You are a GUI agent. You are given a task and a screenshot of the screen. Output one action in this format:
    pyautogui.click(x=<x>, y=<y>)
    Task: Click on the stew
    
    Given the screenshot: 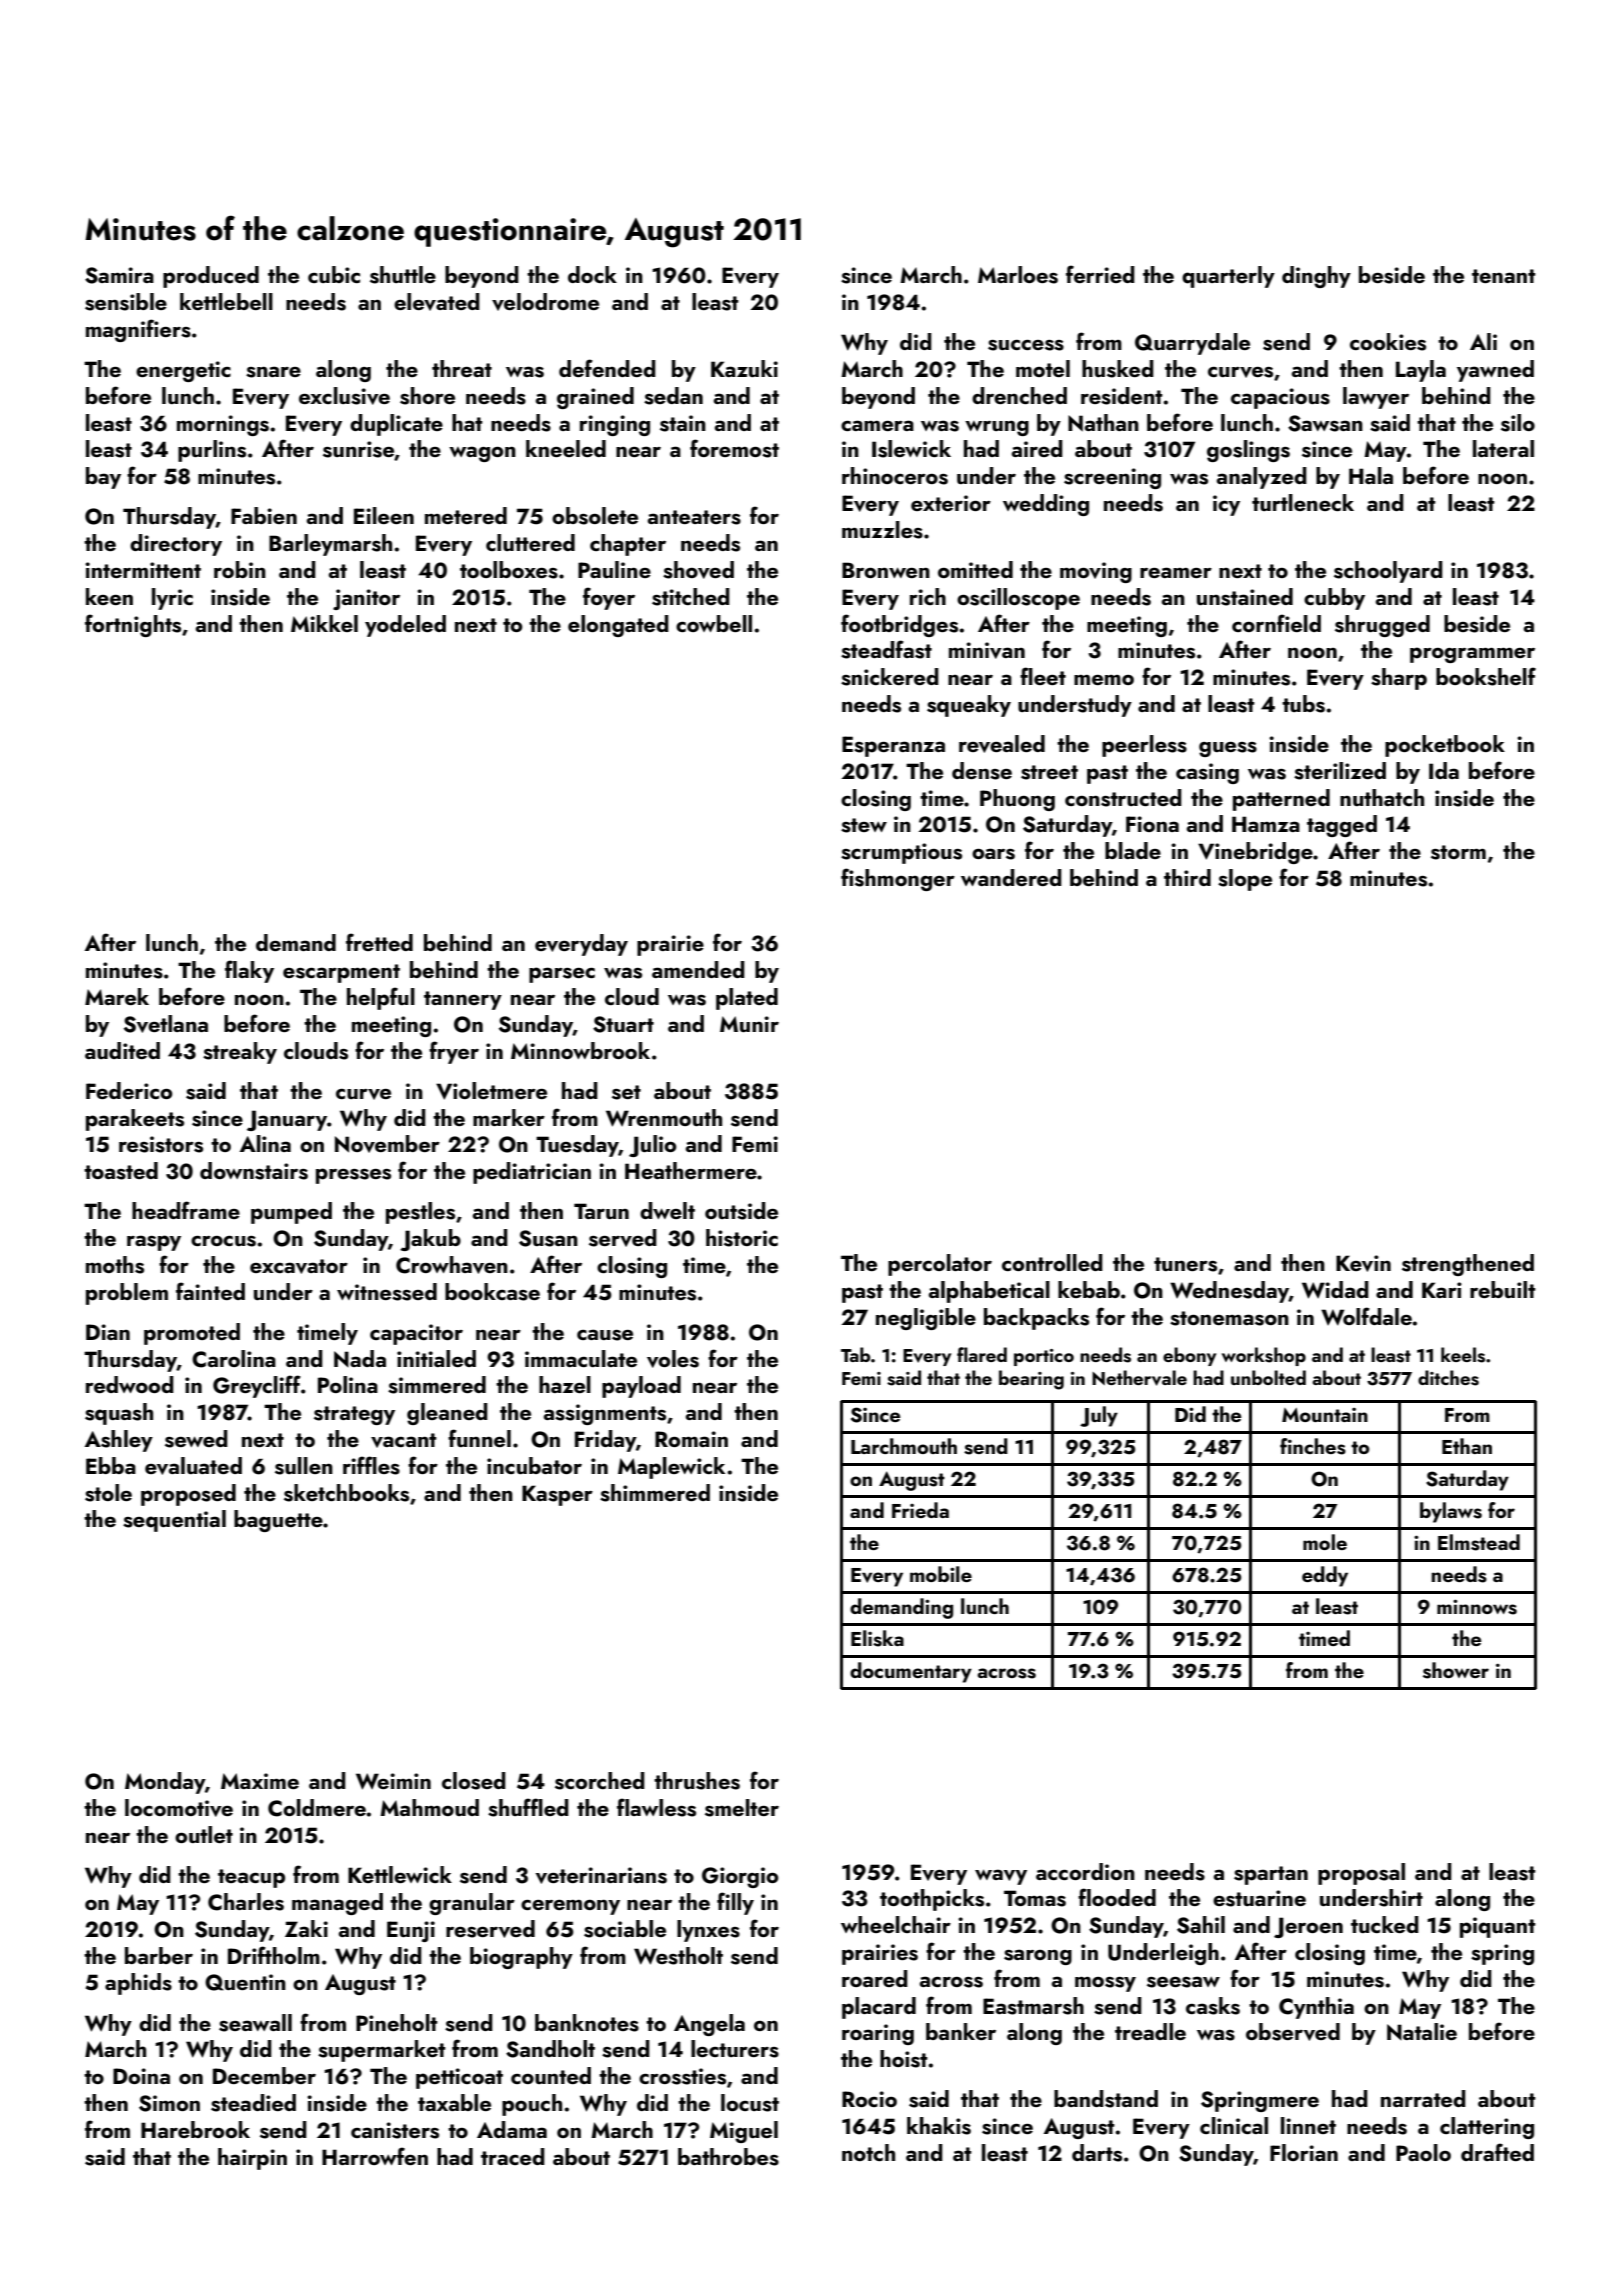 What is the action you would take?
    pyautogui.click(x=864, y=825)
